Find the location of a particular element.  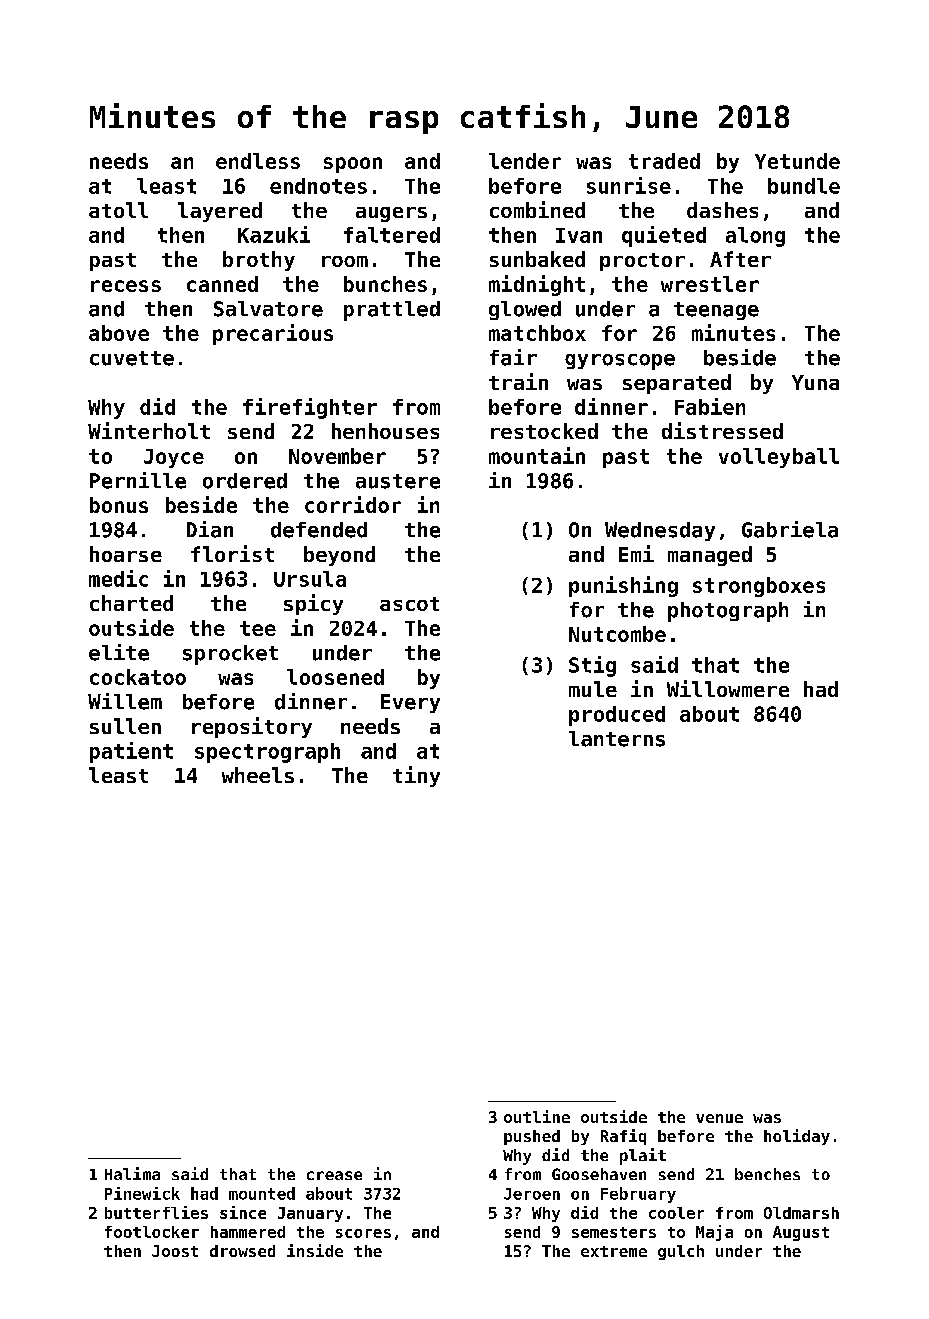

above is located at coordinates (119, 333).
